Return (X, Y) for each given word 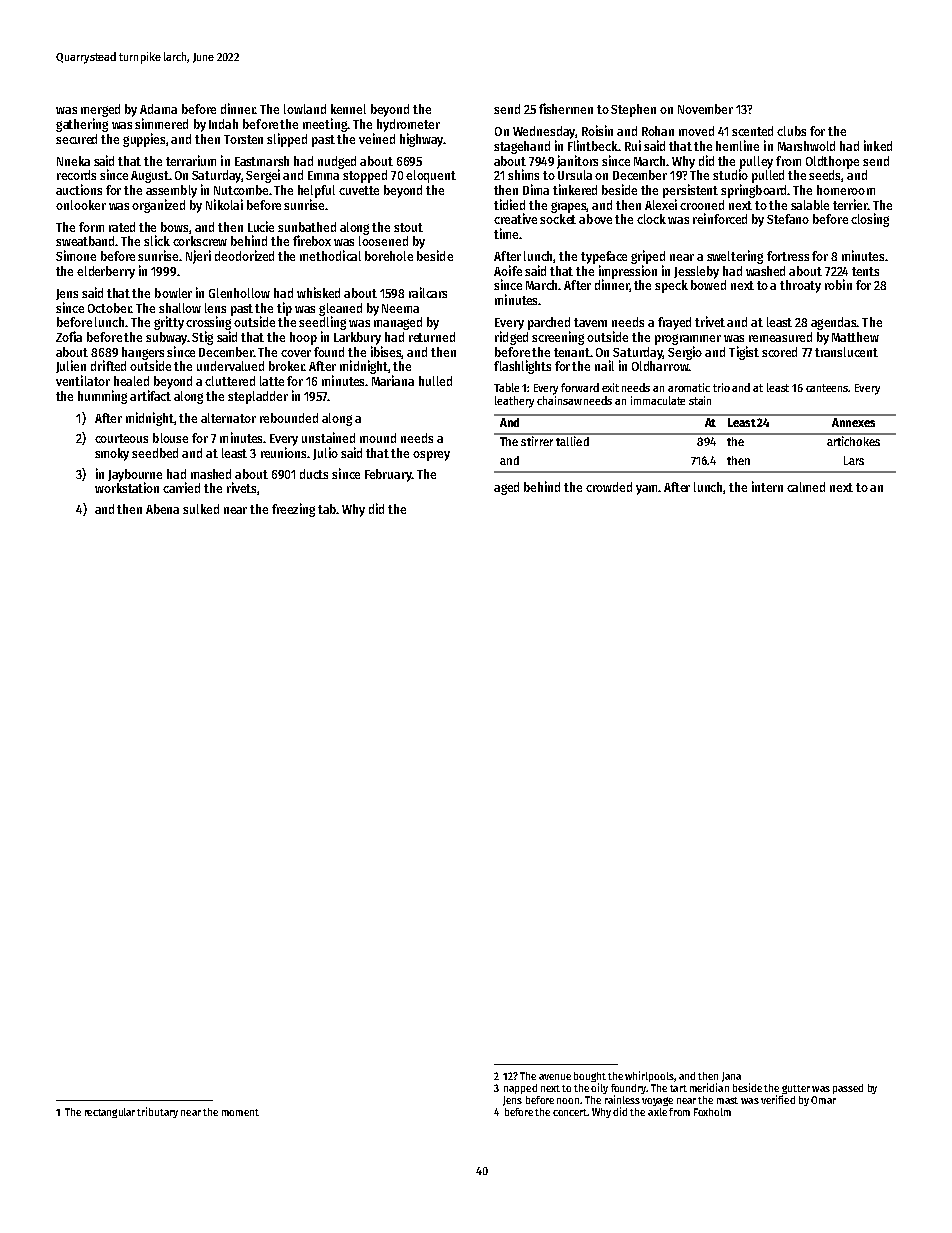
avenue (555, 1077)
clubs (791, 131)
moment (240, 1112)
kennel (348, 109)
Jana (731, 1077)
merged (100, 110)
